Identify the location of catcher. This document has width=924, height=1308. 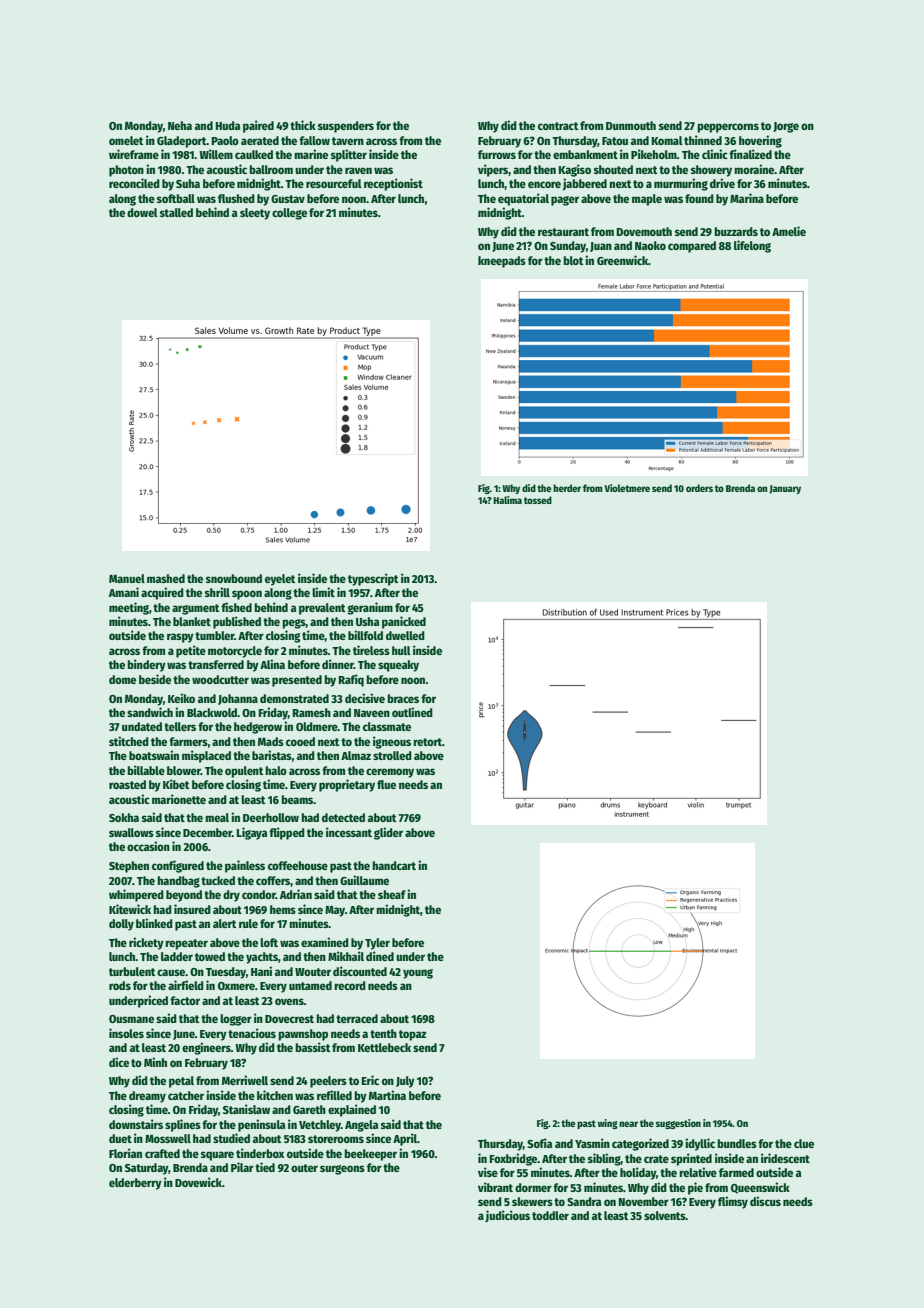
(186, 1095).
